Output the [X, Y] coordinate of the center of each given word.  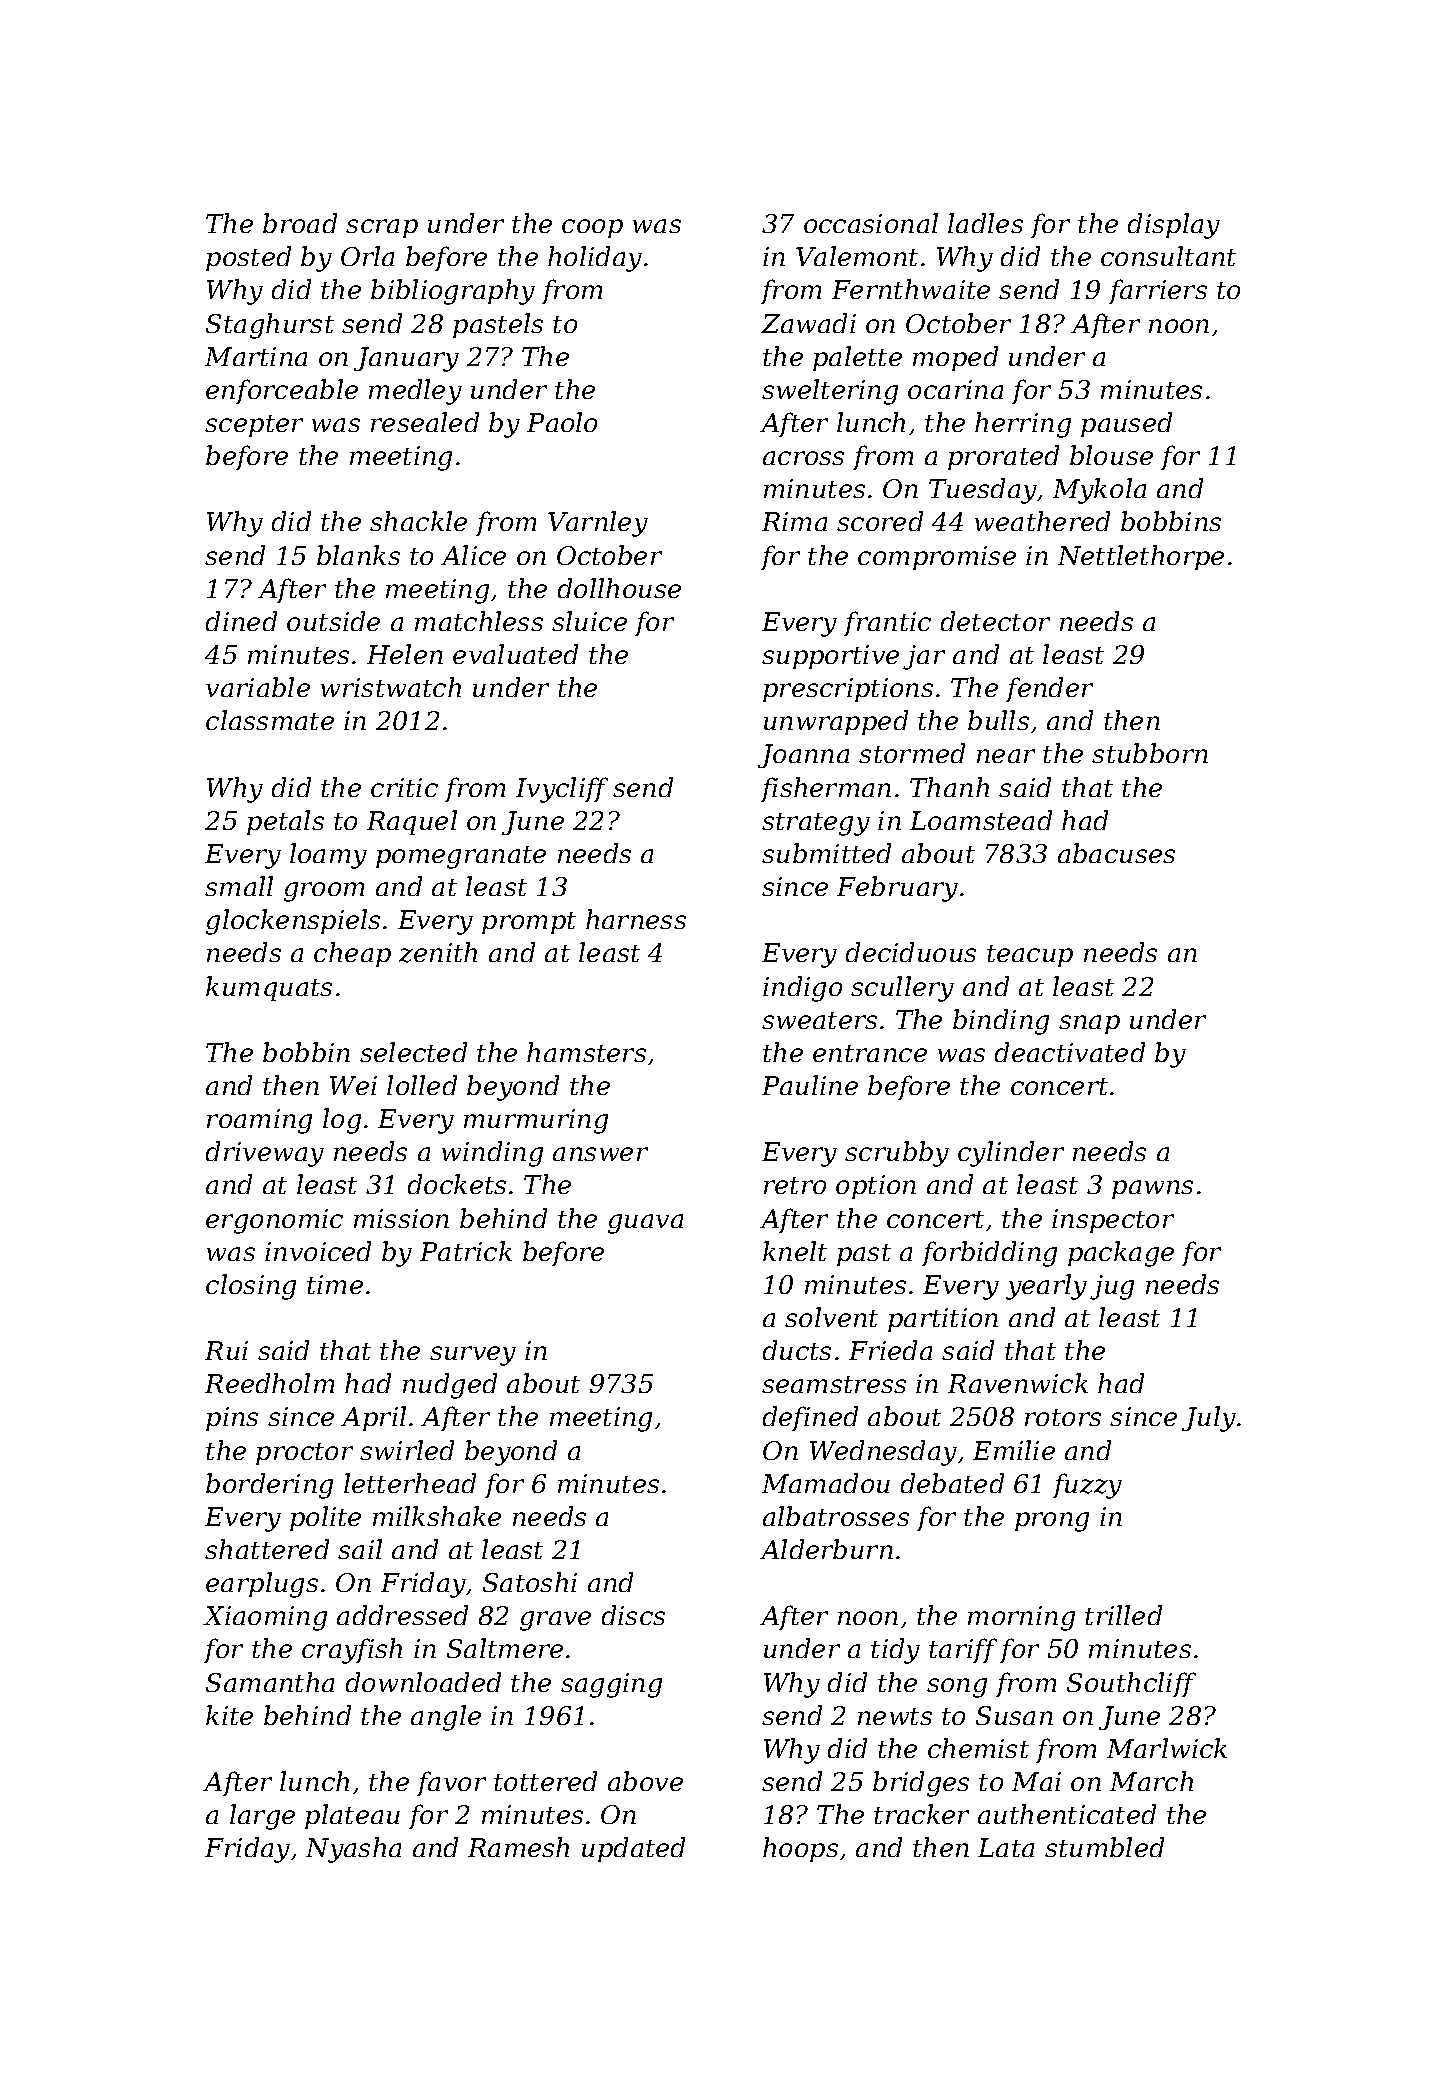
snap [1089, 1024]
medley [415, 392]
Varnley [598, 524]
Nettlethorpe [1141, 557]
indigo [802, 989]
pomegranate [461, 857]
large [262, 1817]
